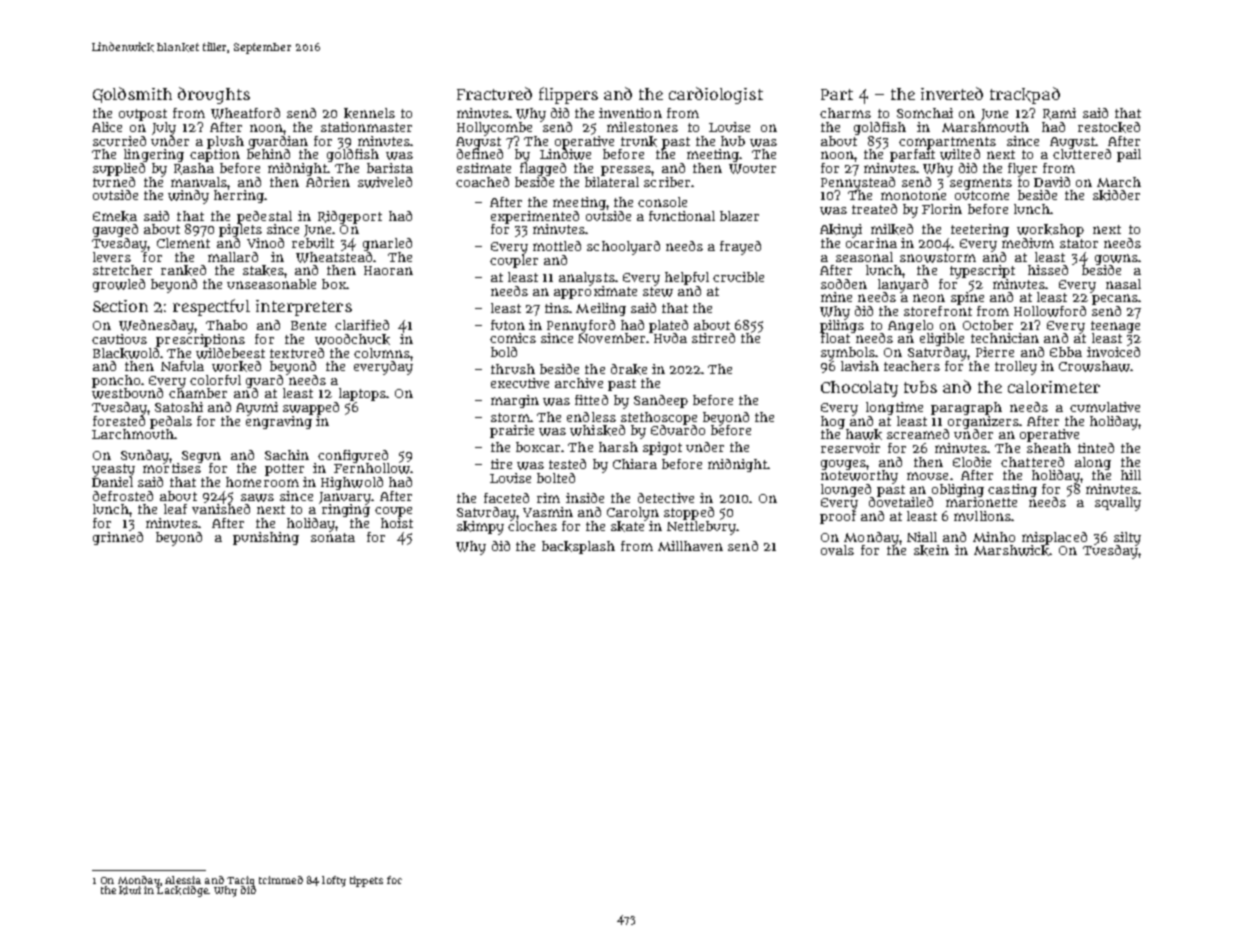 The width and height of the page is (1233, 952). I want to click on interpreters, so click(304, 308).
